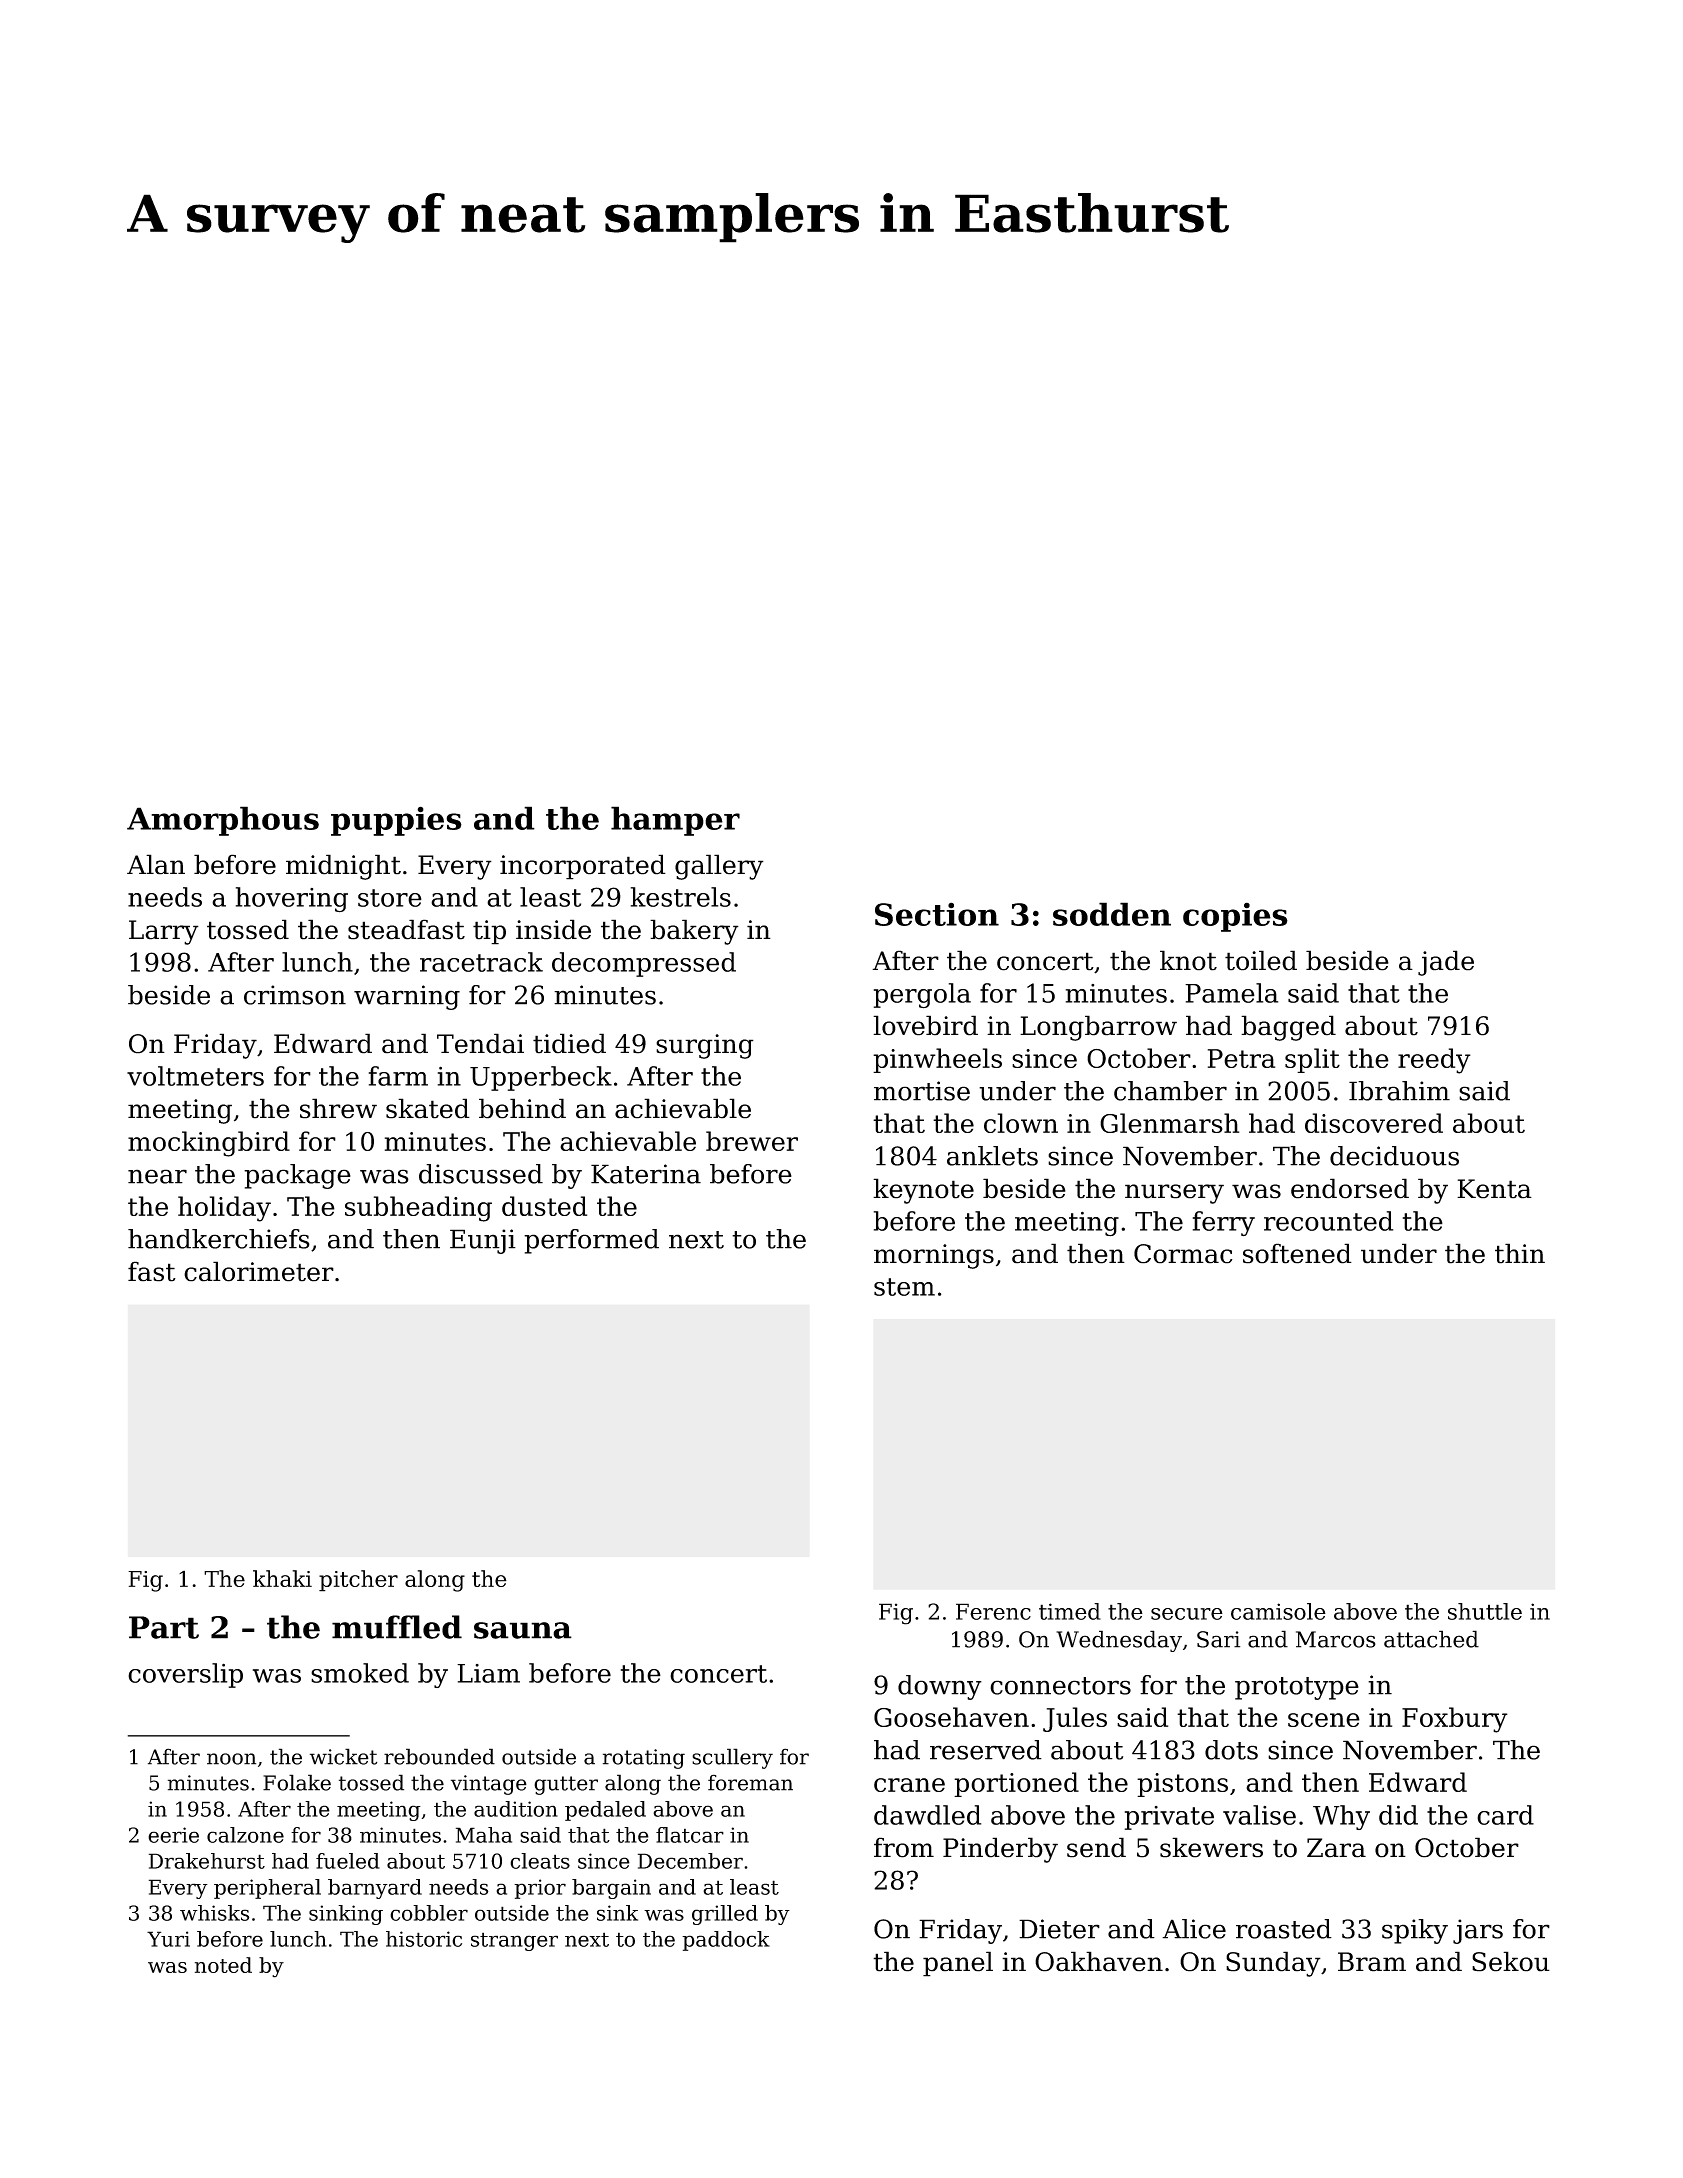 The image size is (1683, 2178). I want to click on pedaled, so click(605, 1811).
